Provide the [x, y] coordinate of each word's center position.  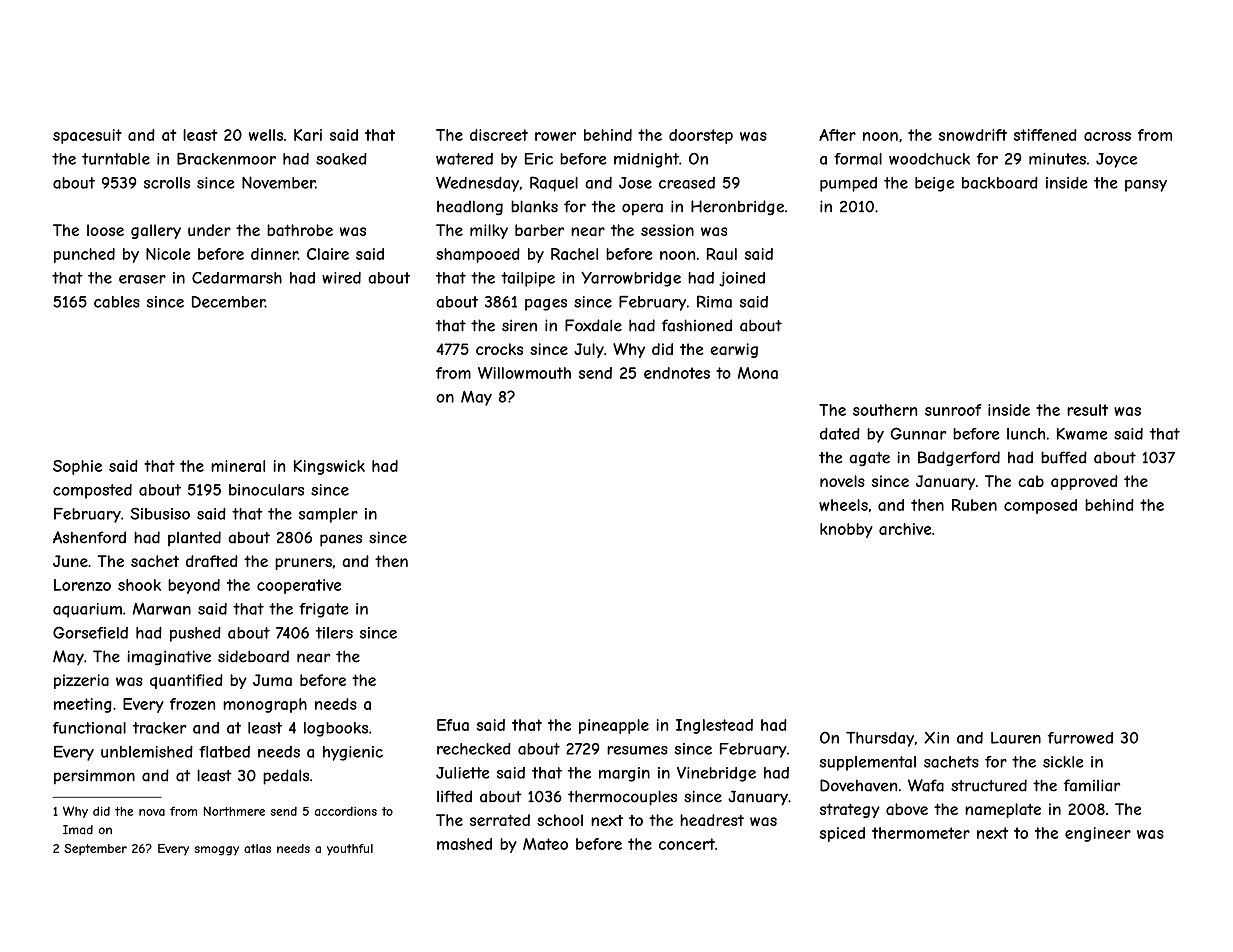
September [95, 850]
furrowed [1080, 738]
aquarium [87, 610]
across [1107, 136]
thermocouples [622, 798]
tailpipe [528, 279]
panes [341, 540]
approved [1084, 482]
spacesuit [87, 136]
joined [742, 279]
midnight [646, 160]
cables [117, 302]
